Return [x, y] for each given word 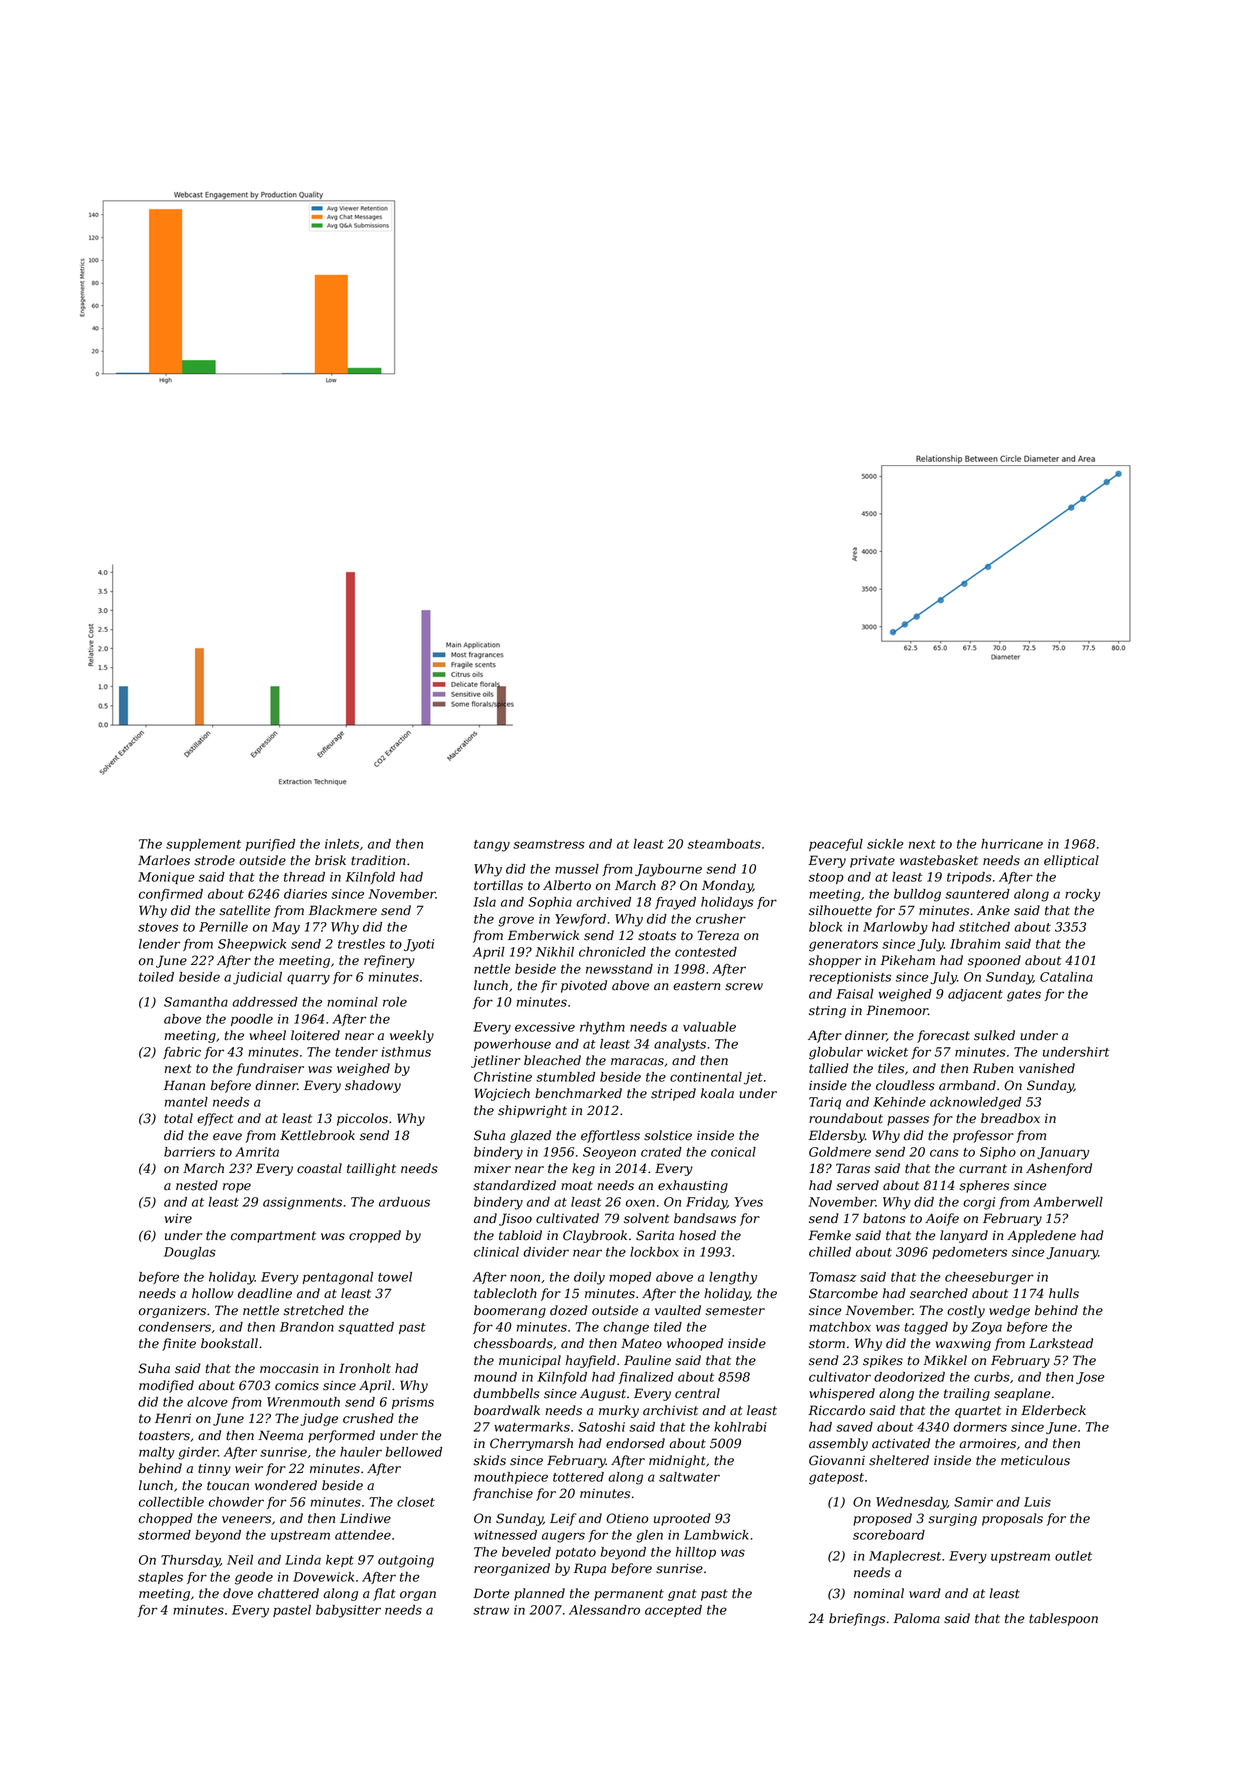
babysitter [348, 1611]
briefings [857, 1619]
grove [516, 921]
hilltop [696, 1553]
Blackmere [343, 910]
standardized [514, 1185]
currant [983, 1169]
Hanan [184, 1085]
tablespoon [1063, 1619]
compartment [273, 1237]
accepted [673, 1611]
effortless [610, 1136]
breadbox [1010, 1118]
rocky [1082, 895]
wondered [286, 1485]
